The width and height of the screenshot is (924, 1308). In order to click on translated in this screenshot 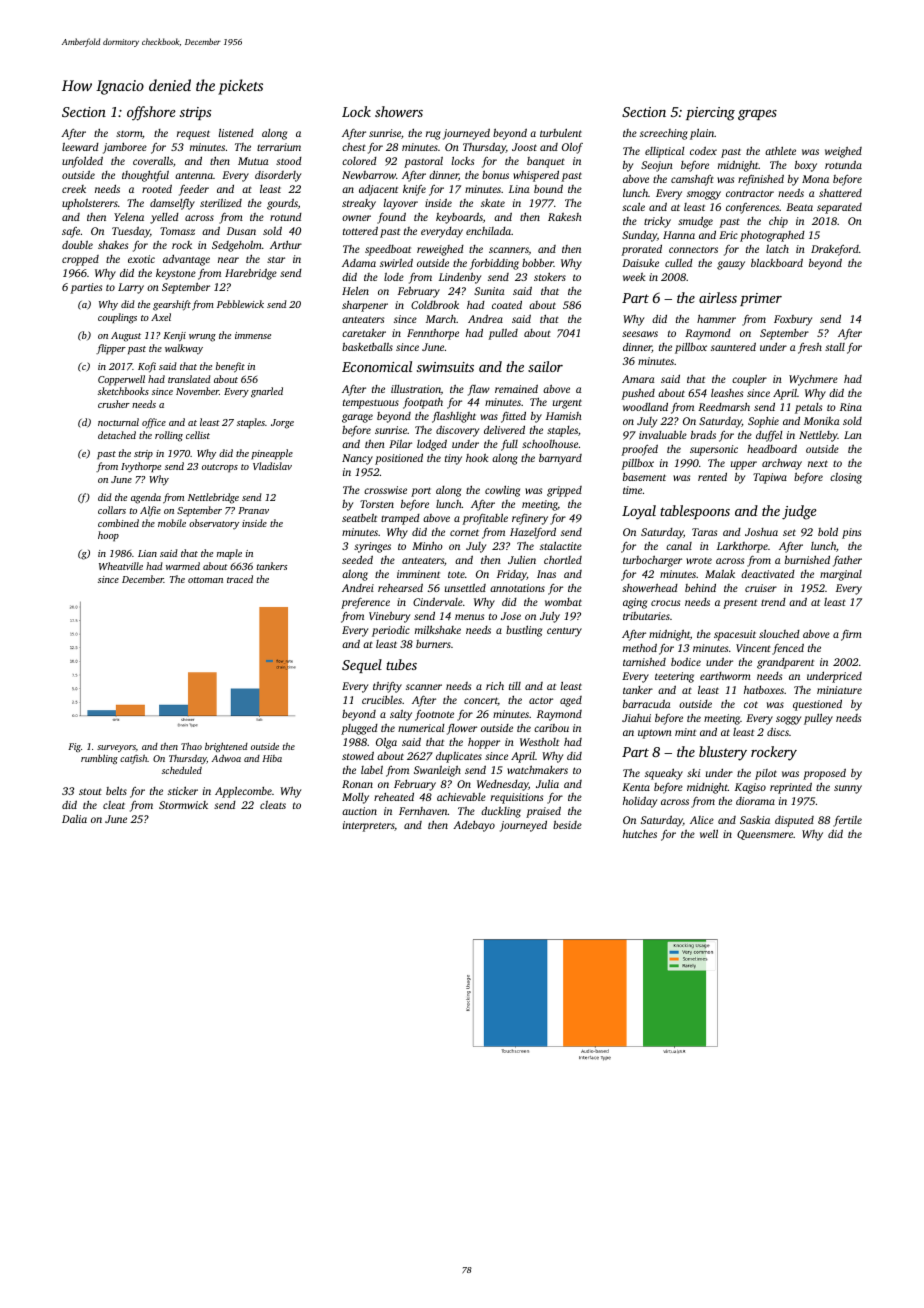, I will do `click(189, 379)`.
